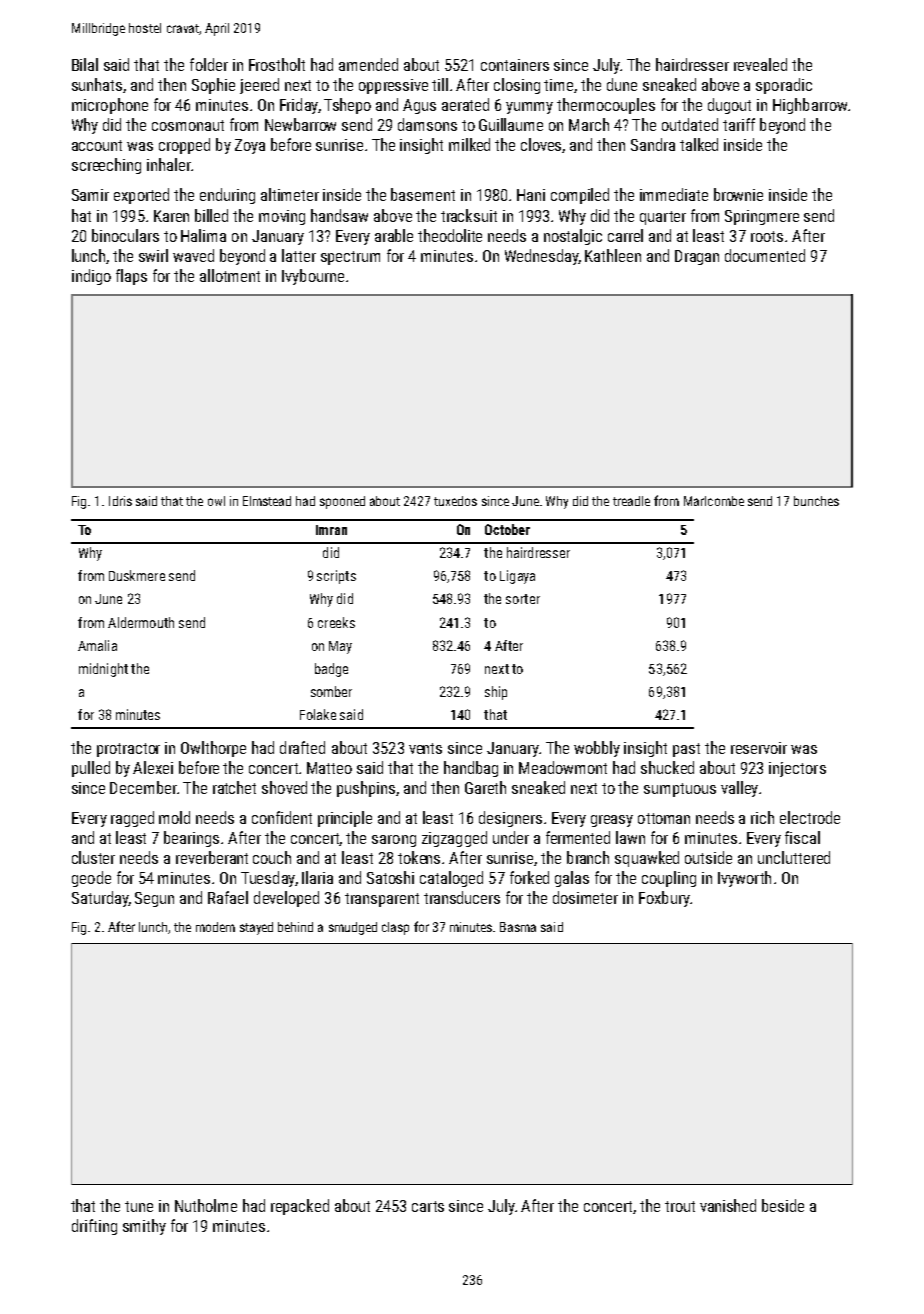 The height and width of the screenshot is (1314, 924). Describe the element at coordinates (816, 501) in the screenshot. I see `bunches` at that location.
